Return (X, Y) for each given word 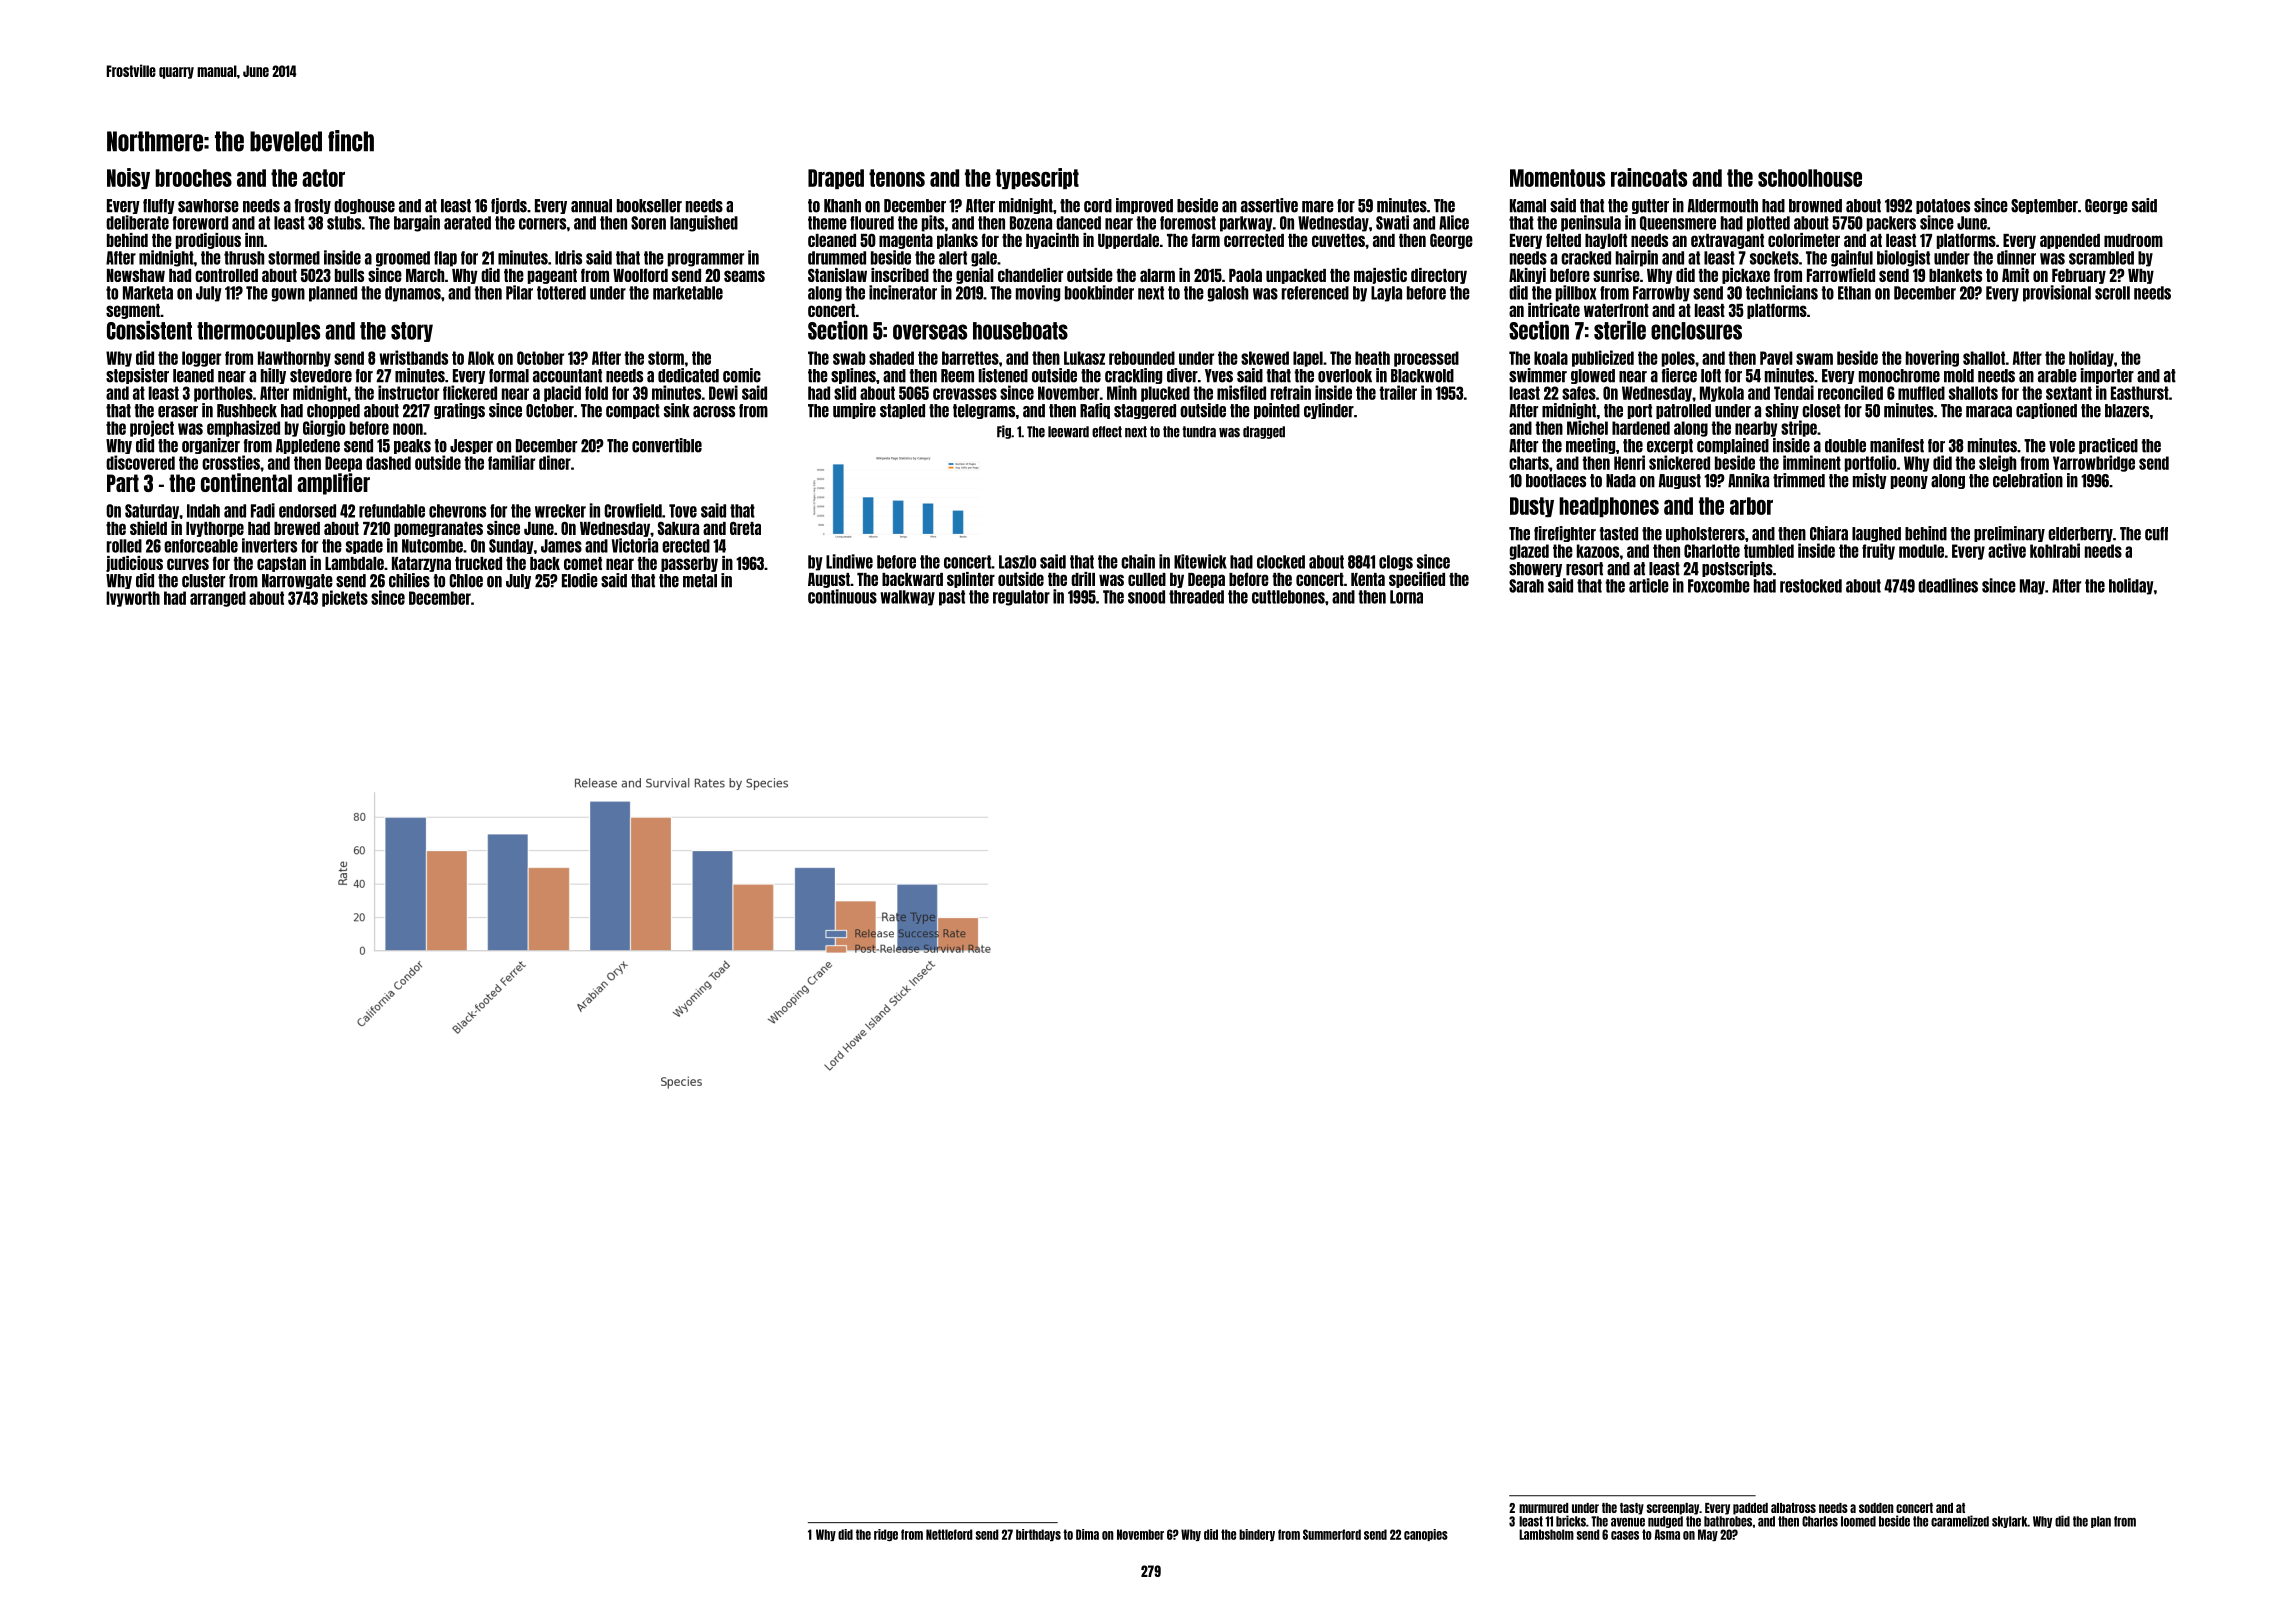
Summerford (1332, 1534)
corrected (1254, 240)
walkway (907, 598)
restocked (1811, 586)
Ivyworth (133, 599)
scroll (2112, 293)
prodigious (208, 241)
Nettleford (949, 1534)
